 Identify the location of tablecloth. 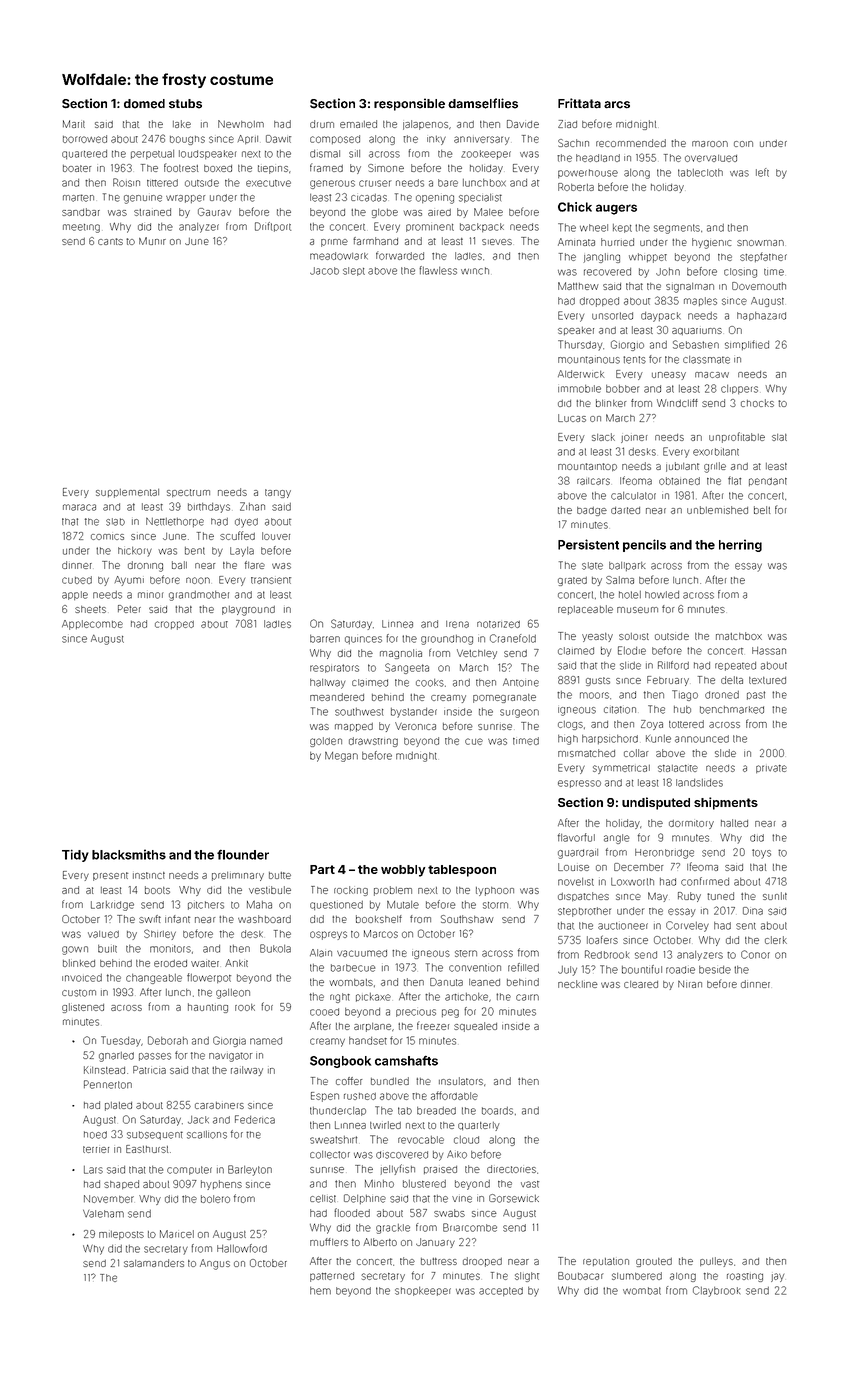
(700, 173).
